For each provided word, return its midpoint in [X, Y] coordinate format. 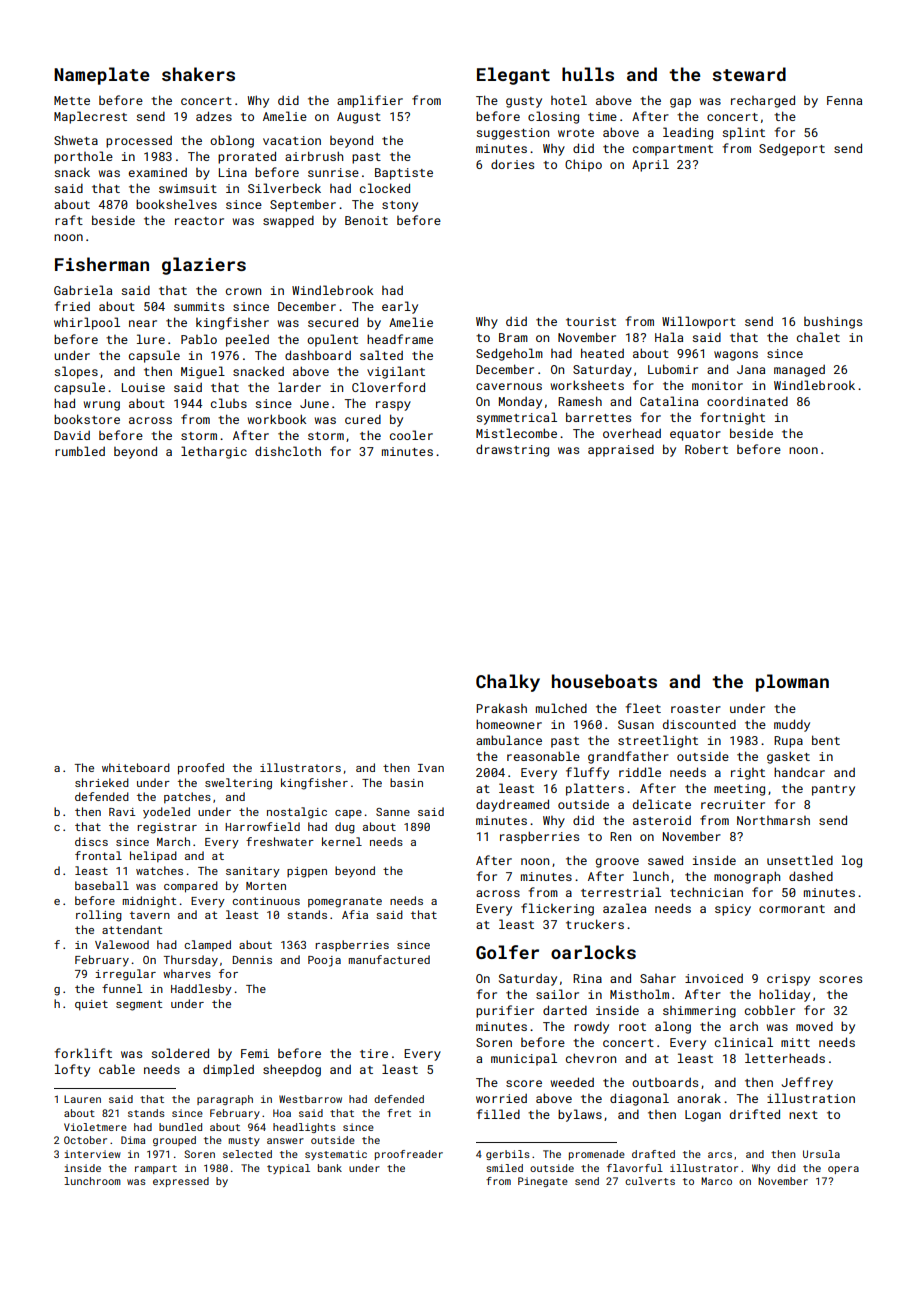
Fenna [844, 100]
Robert [706, 449]
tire [374, 1053]
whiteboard [136, 767]
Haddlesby [201, 990]
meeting [739, 790]
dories [512, 164]
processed [139, 142]
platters [595, 789]
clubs [229, 403]
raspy [393, 406]
